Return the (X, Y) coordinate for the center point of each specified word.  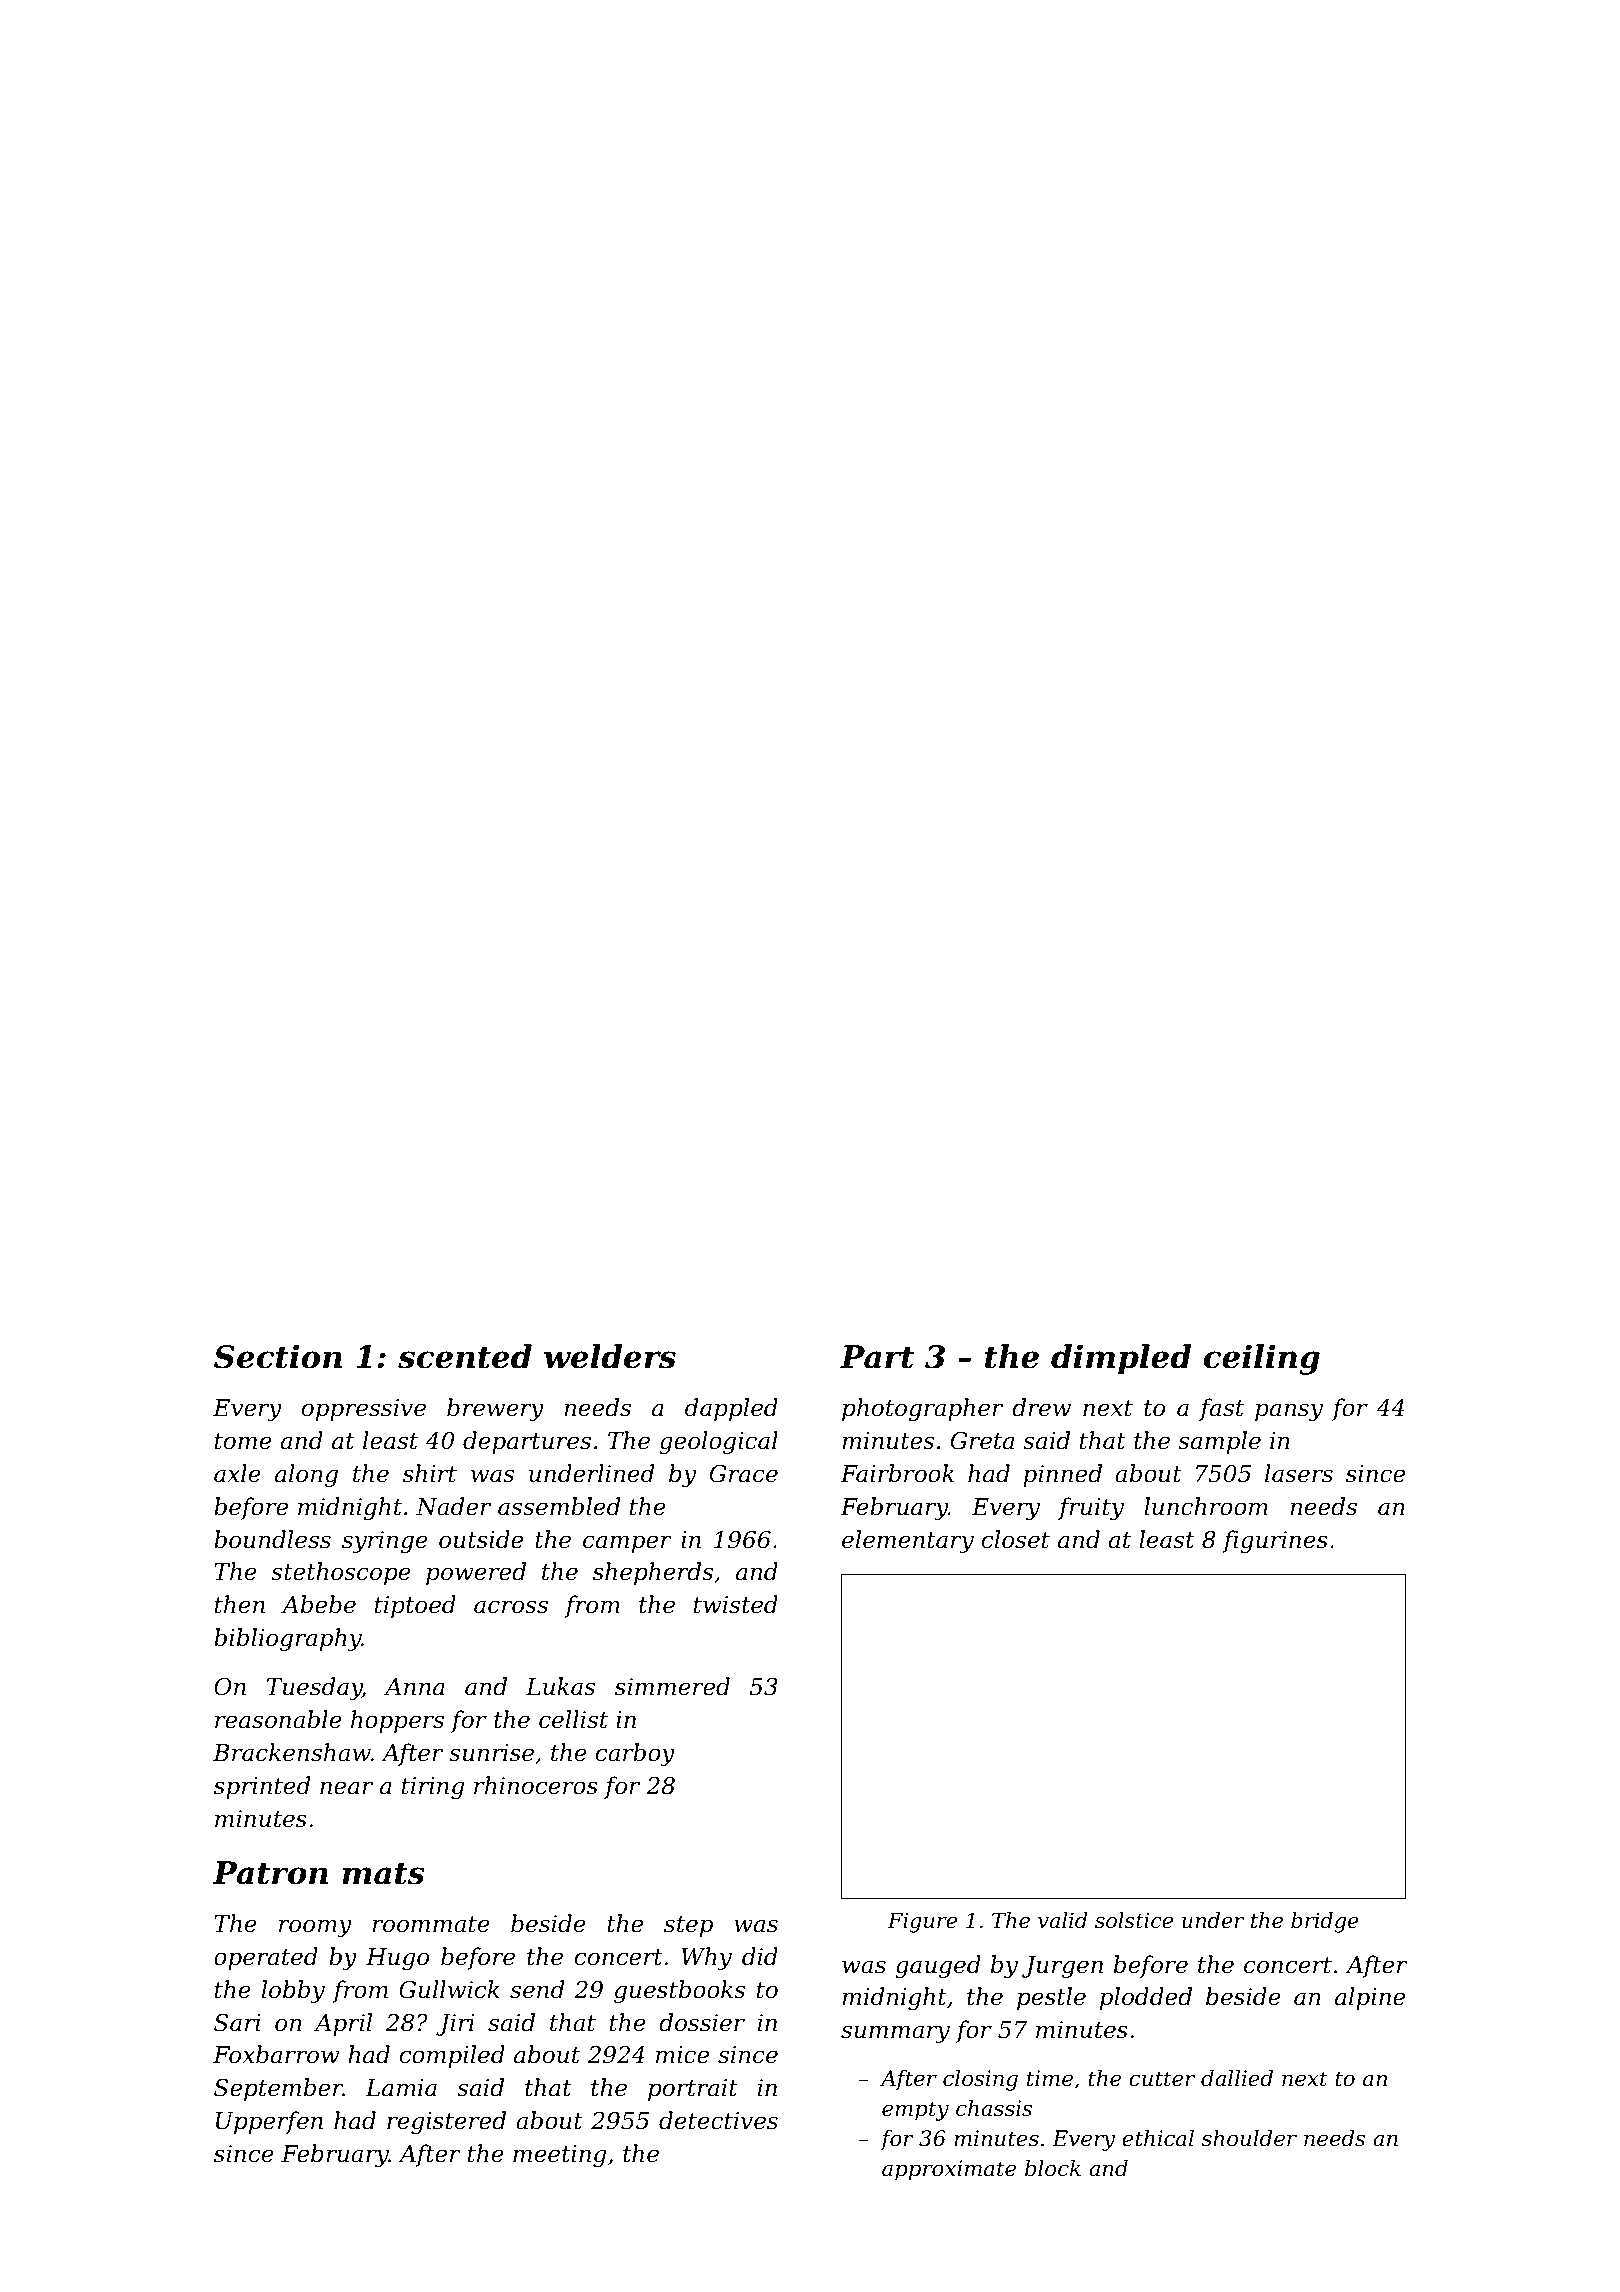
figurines (1275, 1541)
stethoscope (341, 1573)
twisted (736, 1604)
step (688, 1926)
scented (465, 1356)
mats (383, 1874)
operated (266, 1958)
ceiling (1262, 1359)
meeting (559, 2156)
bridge (1325, 1922)
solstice (1134, 1920)
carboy (635, 1754)
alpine (1370, 1998)
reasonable (278, 1719)
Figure (922, 1923)
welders (610, 1356)
